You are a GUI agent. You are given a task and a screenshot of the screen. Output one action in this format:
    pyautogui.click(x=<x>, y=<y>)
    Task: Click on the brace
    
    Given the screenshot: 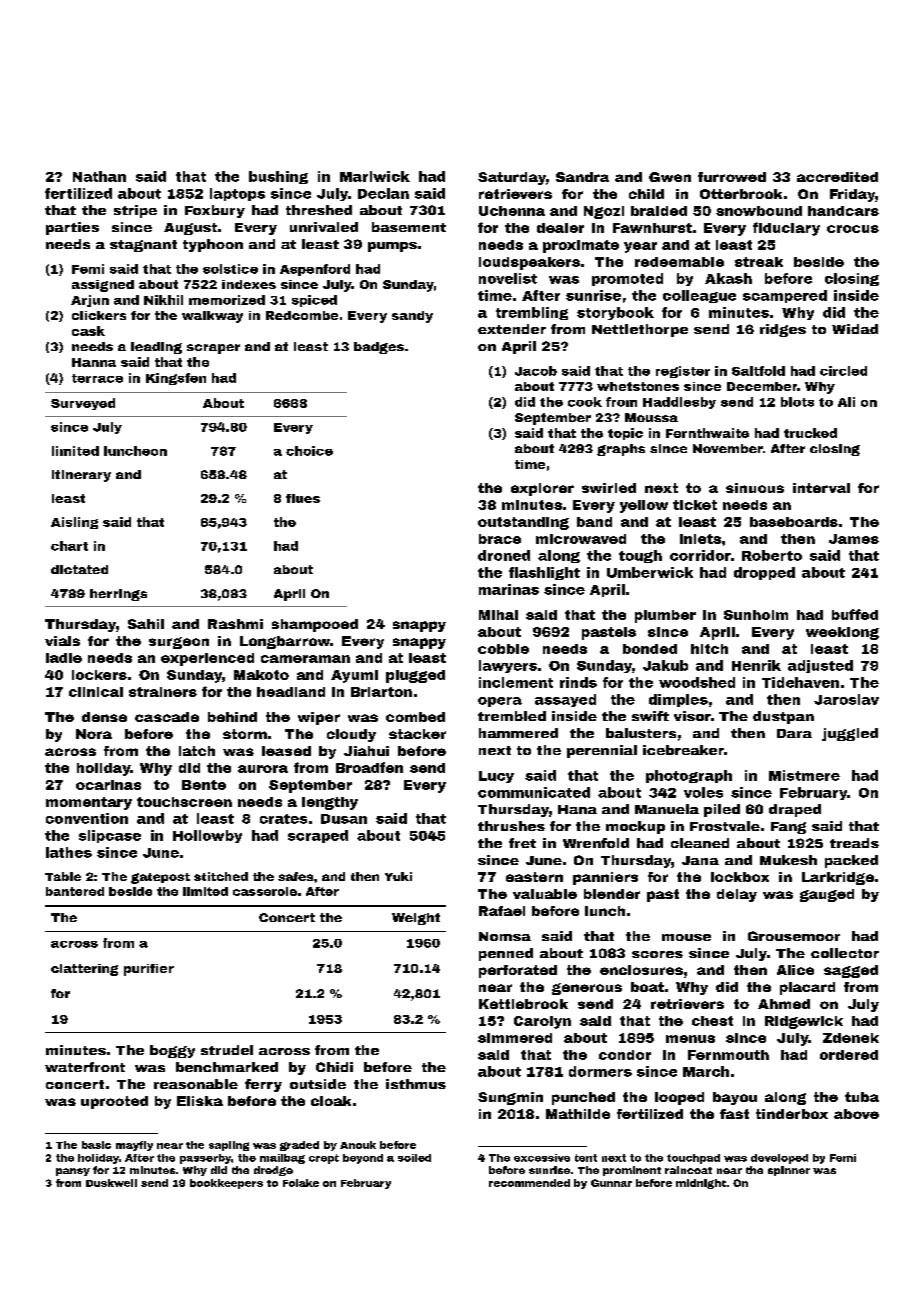 What is the action you would take?
    pyautogui.click(x=500, y=539)
